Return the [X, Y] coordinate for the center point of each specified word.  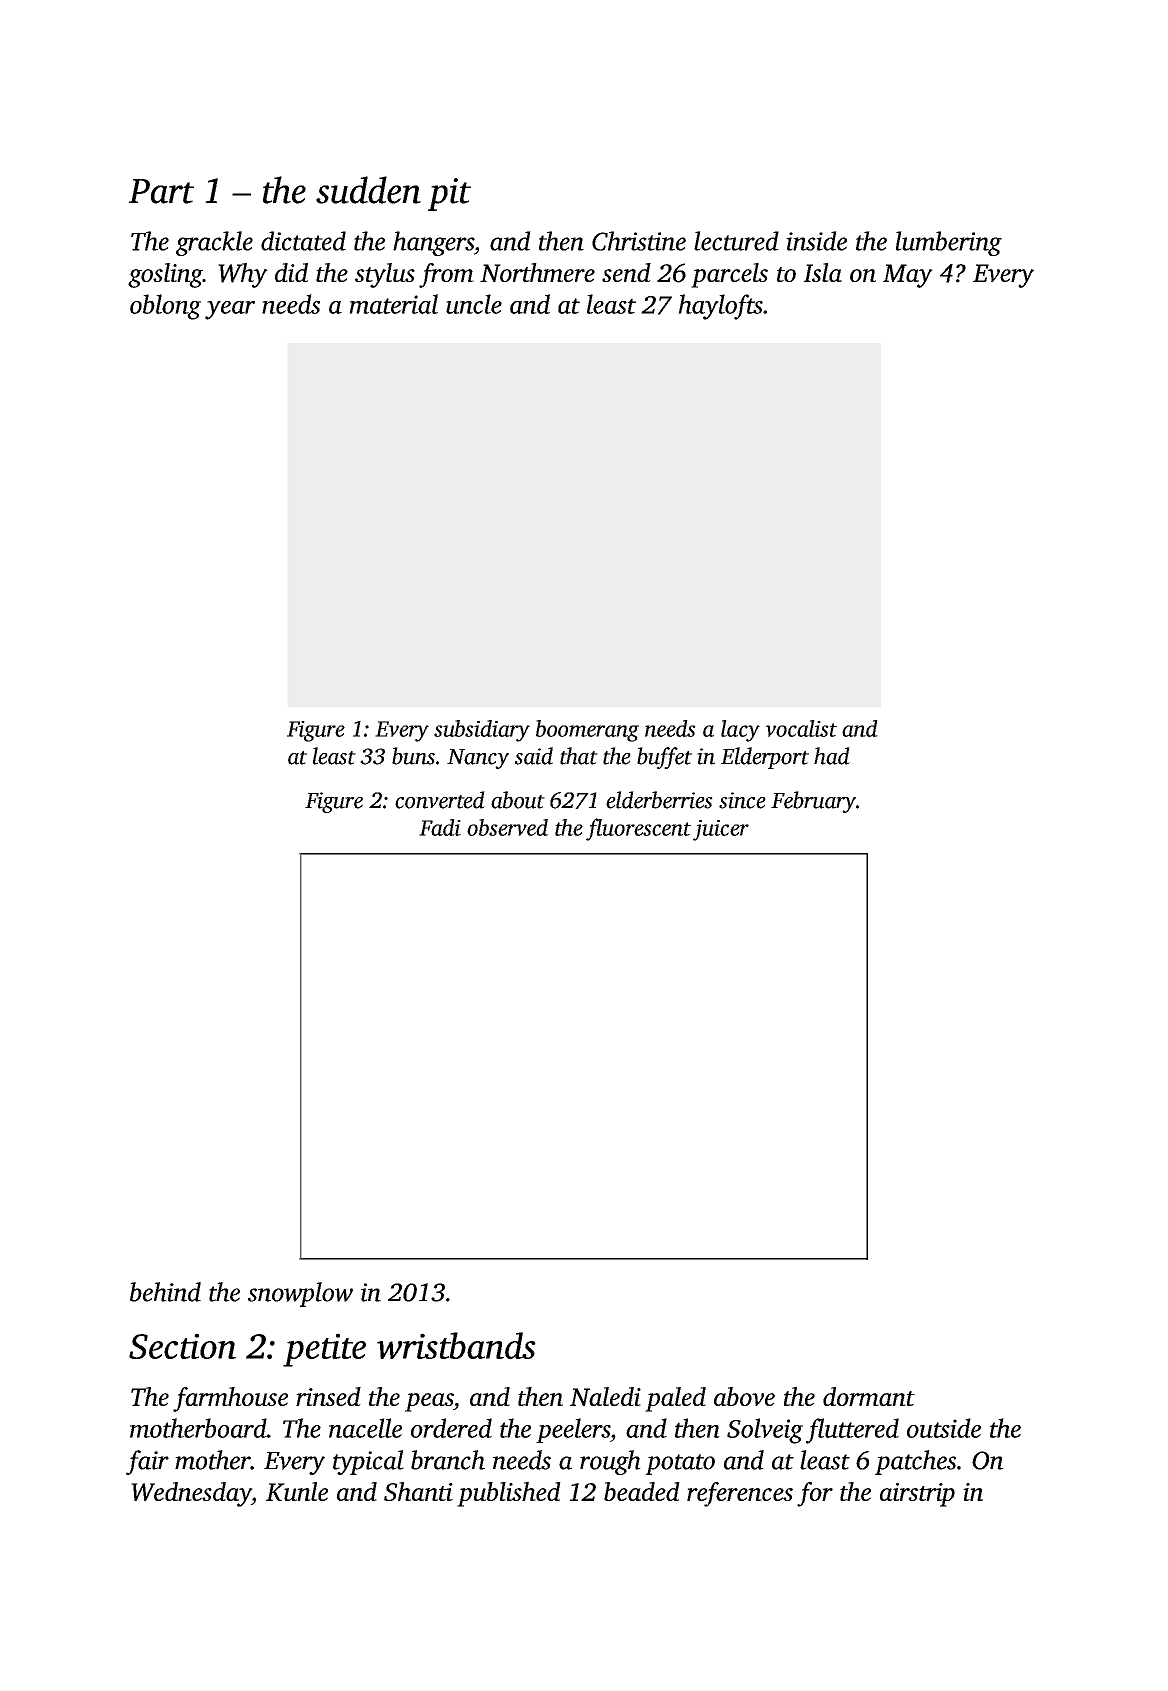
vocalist [801, 728]
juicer [721, 830]
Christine [639, 241]
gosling [165, 275]
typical [368, 1462]
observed [507, 827]
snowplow [300, 1294]
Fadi [440, 827]
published [509, 1494]
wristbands [456, 1345]
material [393, 304]
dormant [869, 1396]
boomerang [587, 731]
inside [816, 241]
